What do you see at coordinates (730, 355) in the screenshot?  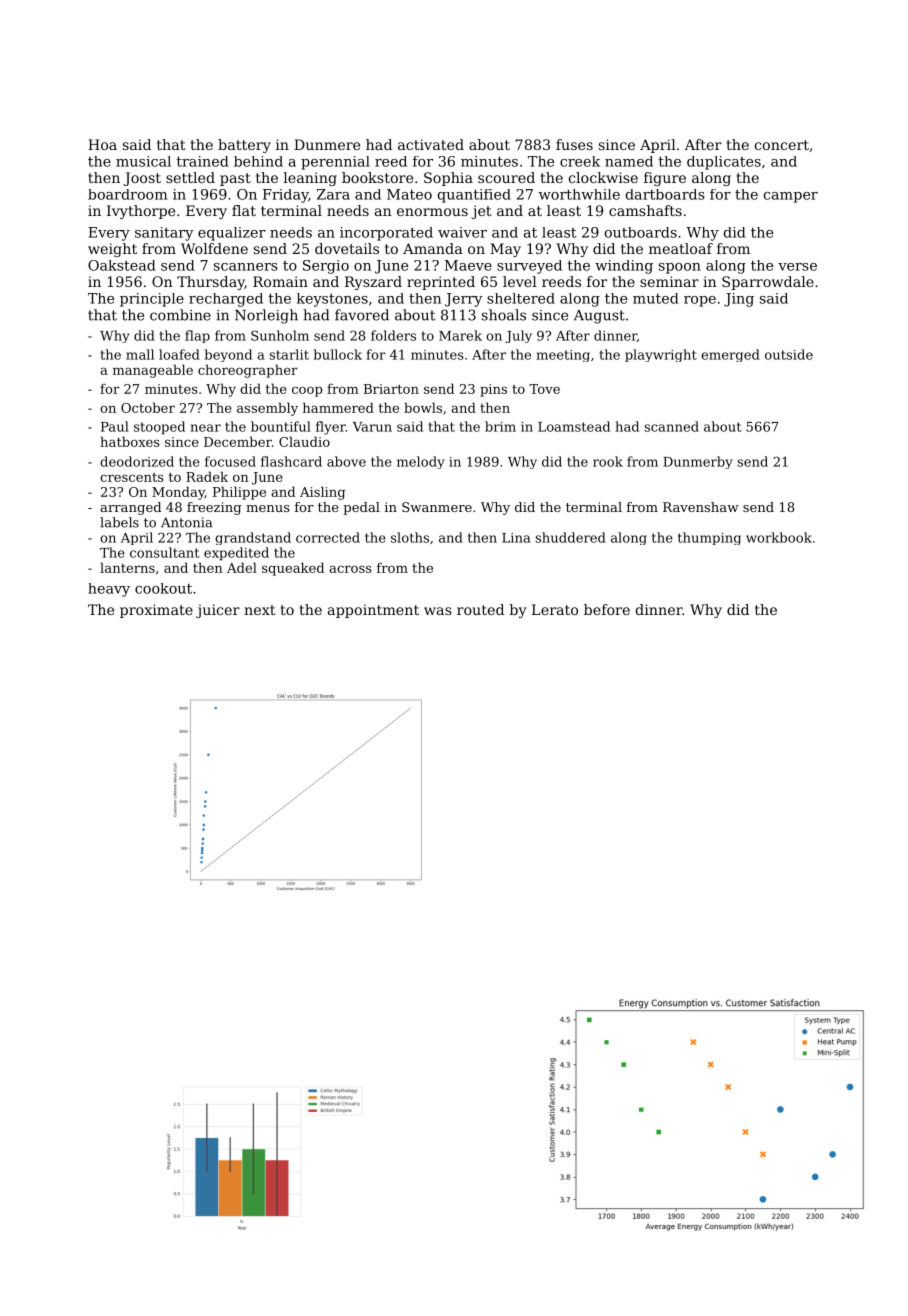 I see `emerged` at bounding box center [730, 355].
